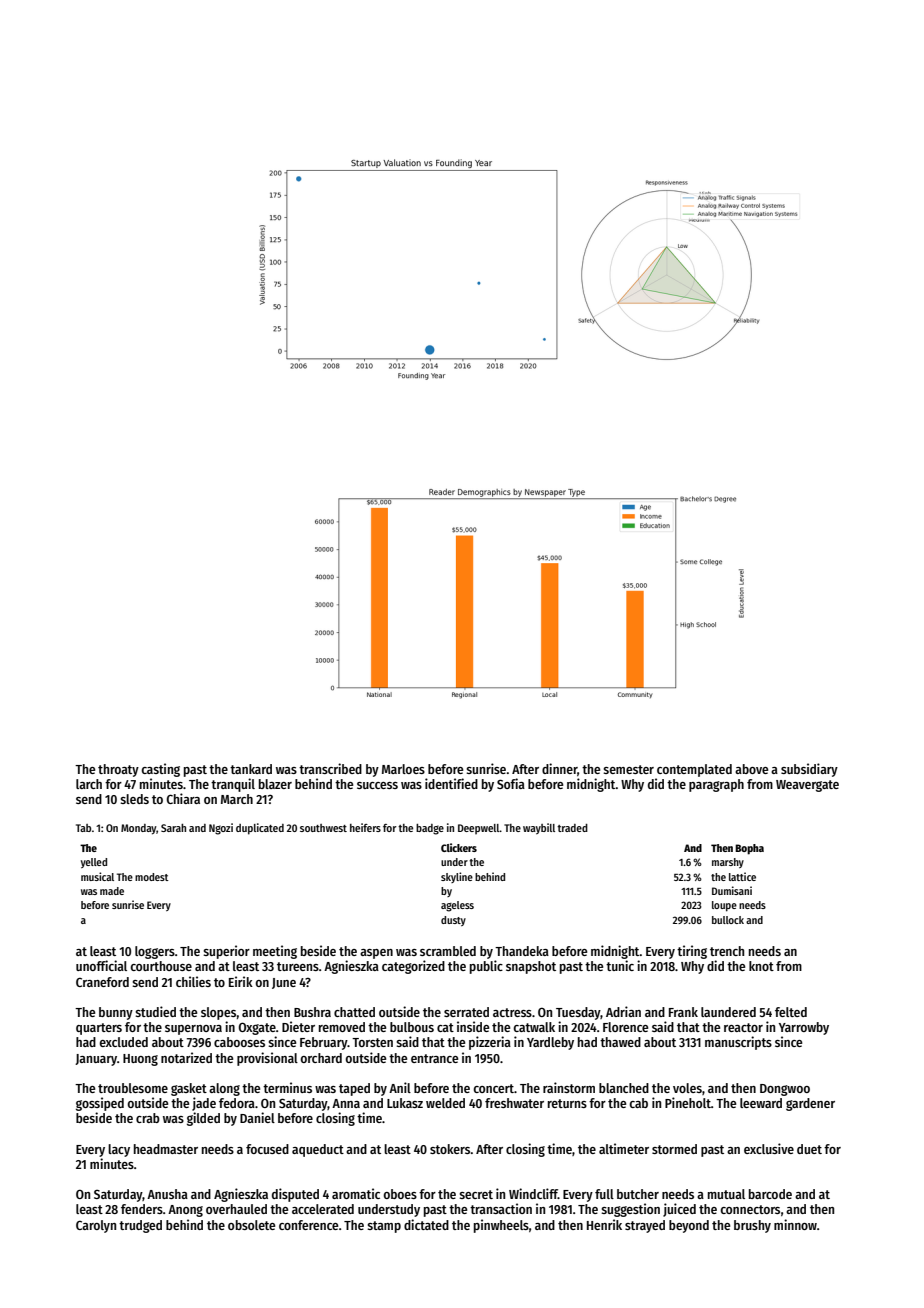 This document has height=1308, width=924. What do you see at coordinates (450, 1149) in the document?
I see `stokers` at bounding box center [450, 1149].
